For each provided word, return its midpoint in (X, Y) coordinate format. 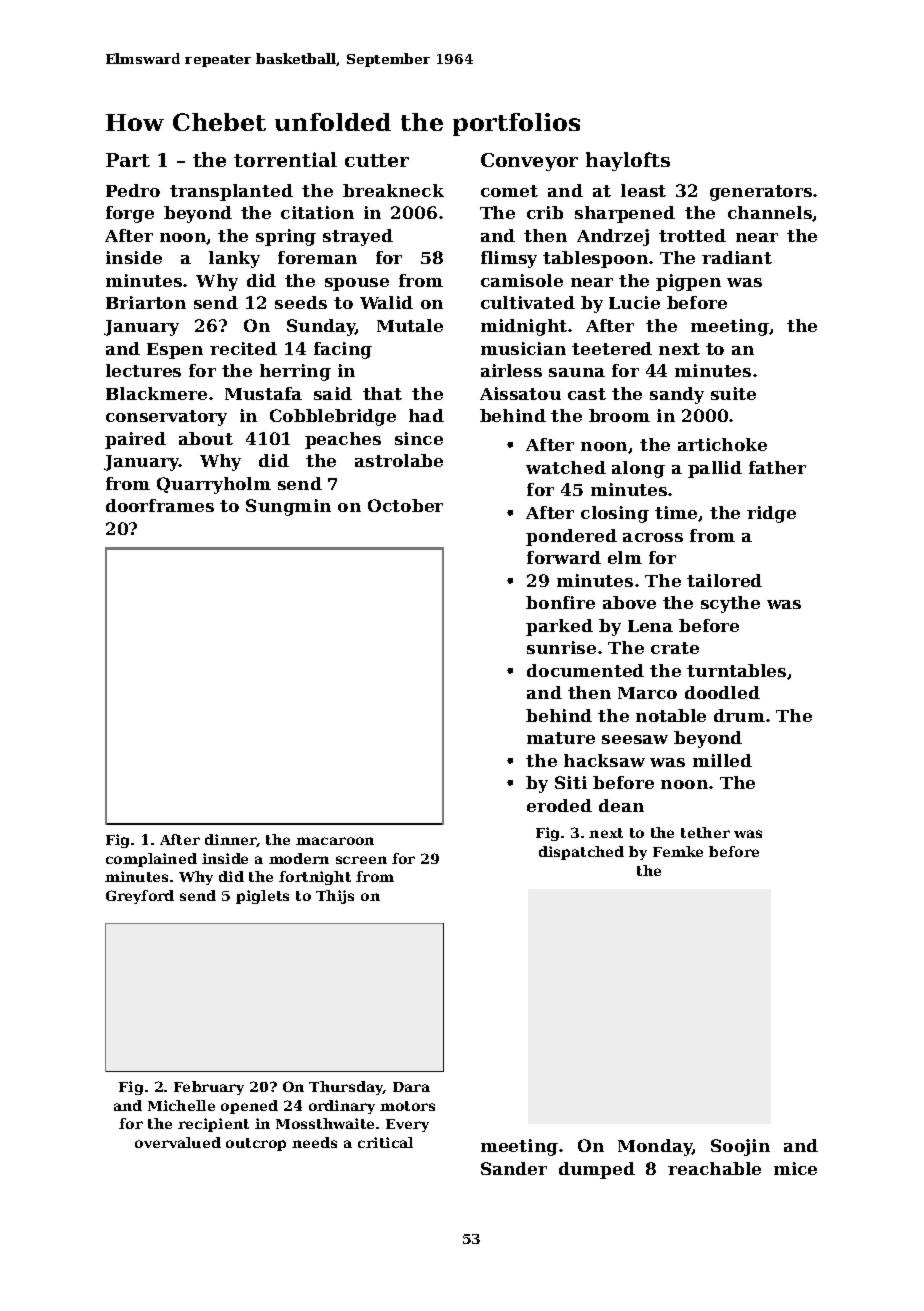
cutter (377, 160)
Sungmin (288, 507)
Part (128, 160)
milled (722, 760)
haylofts (628, 161)
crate (675, 648)
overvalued (178, 1142)
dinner (231, 840)
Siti (571, 782)
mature (561, 738)
